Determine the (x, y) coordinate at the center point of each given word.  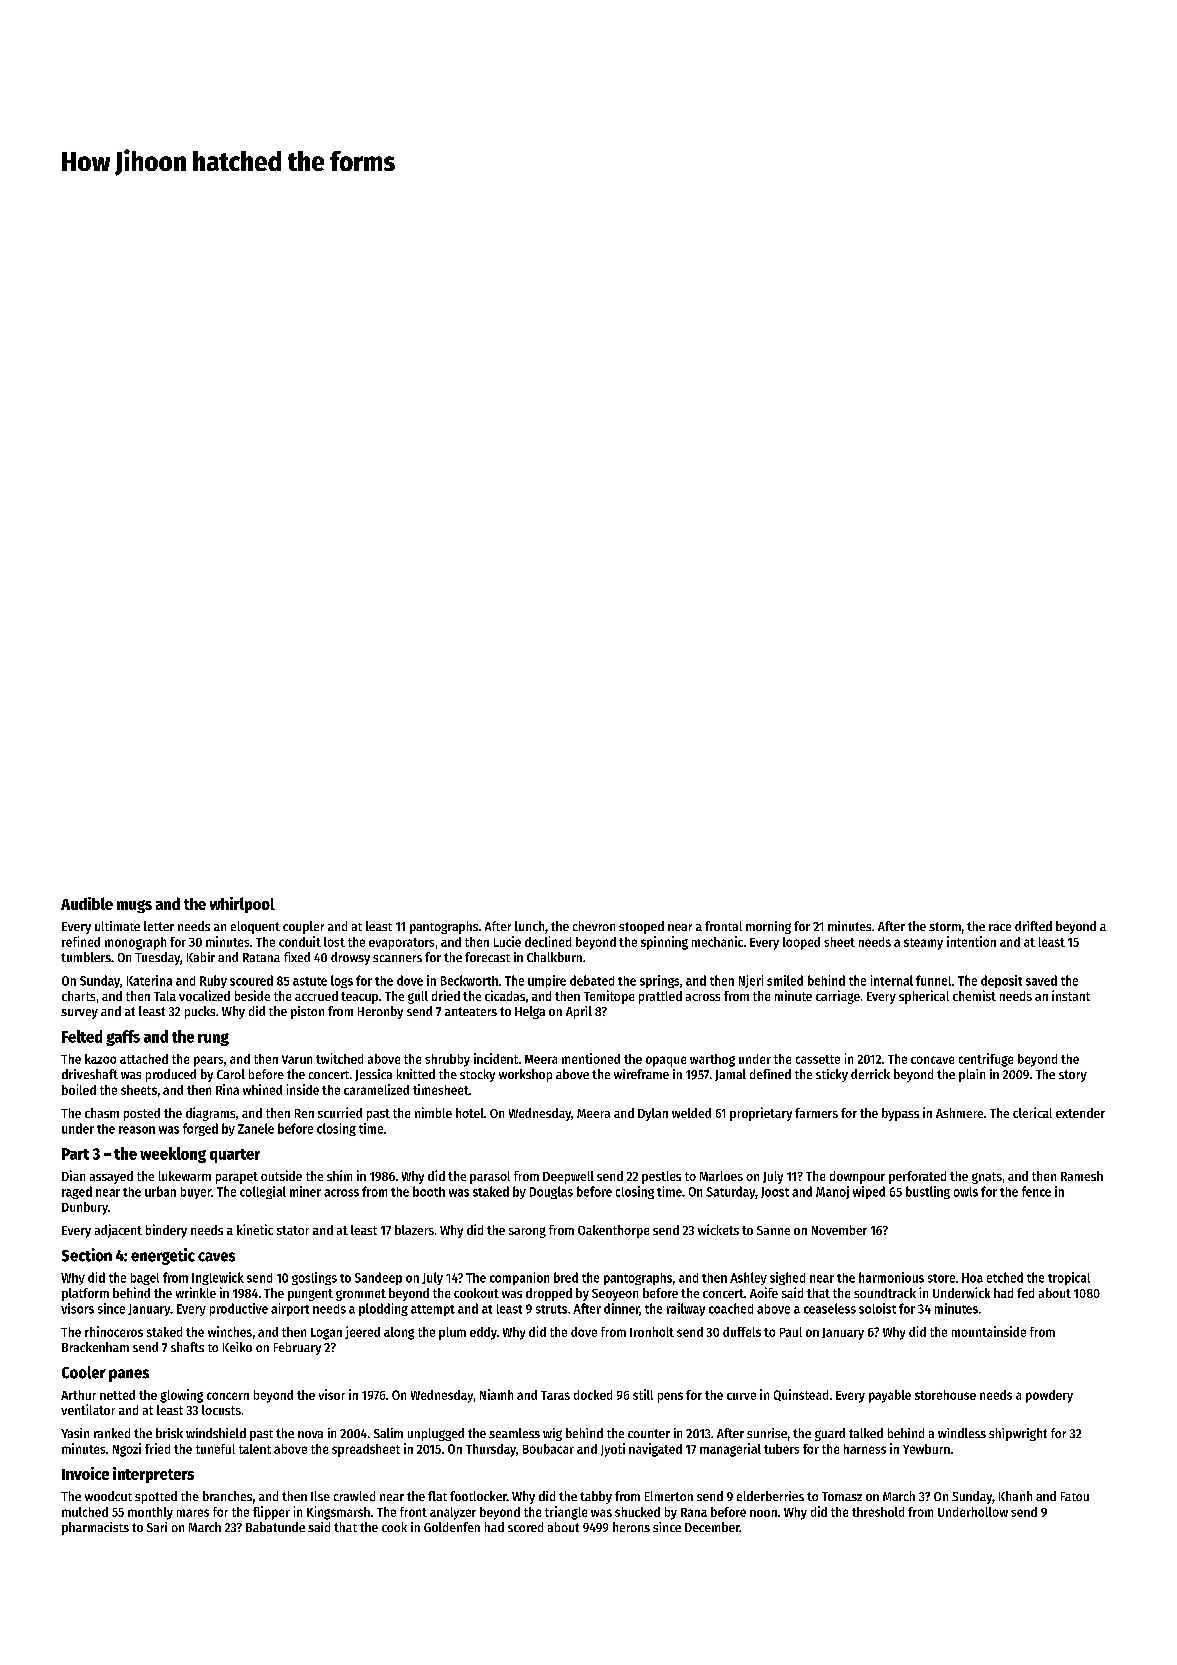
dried (446, 995)
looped (801, 943)
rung (213, 1039)
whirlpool (242, 905)
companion (519, 1278)
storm (945, 926)
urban (160, 1191)
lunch (529, 926)
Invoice (85, 1473)
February (297, 1348)
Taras (555, 1395)
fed (1025, 1293)
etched (1005, 1277)
